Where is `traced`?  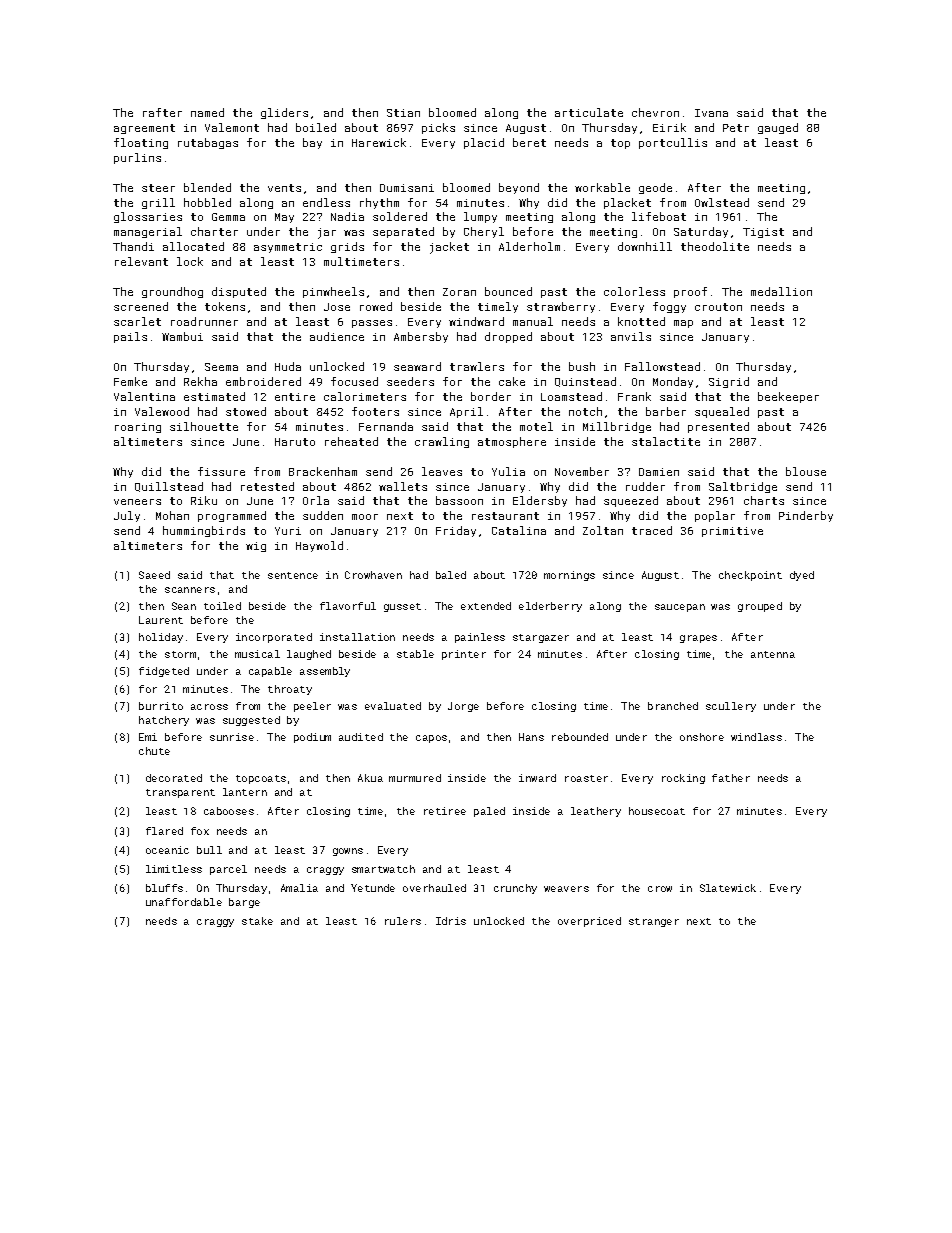
traced is located at coordinates (652, 530).
